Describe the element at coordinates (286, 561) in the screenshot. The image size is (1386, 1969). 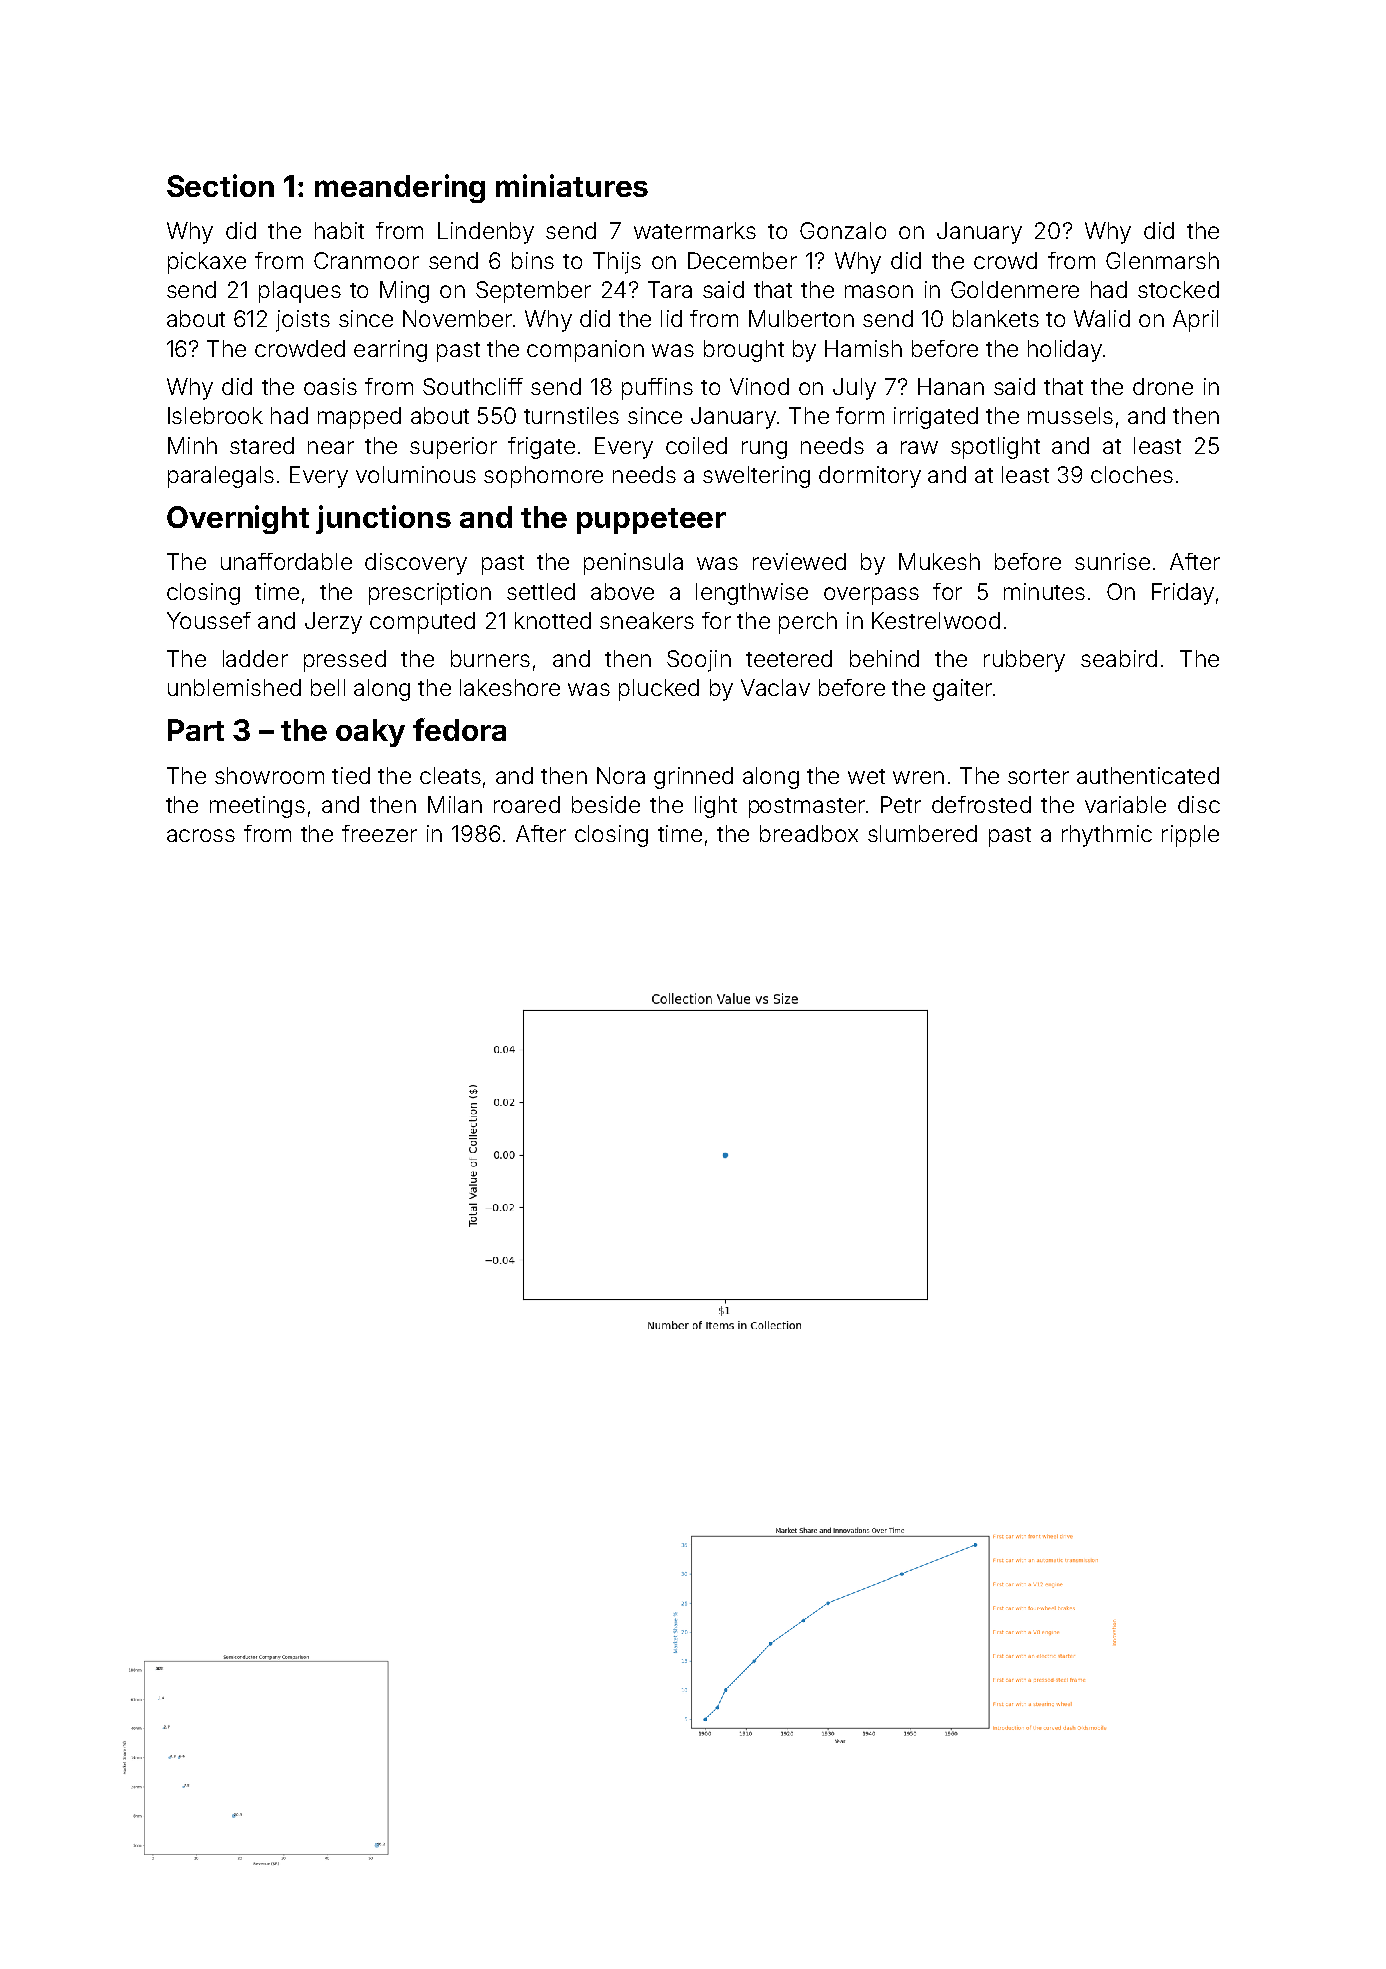
I see `unaffordable` at that location.
